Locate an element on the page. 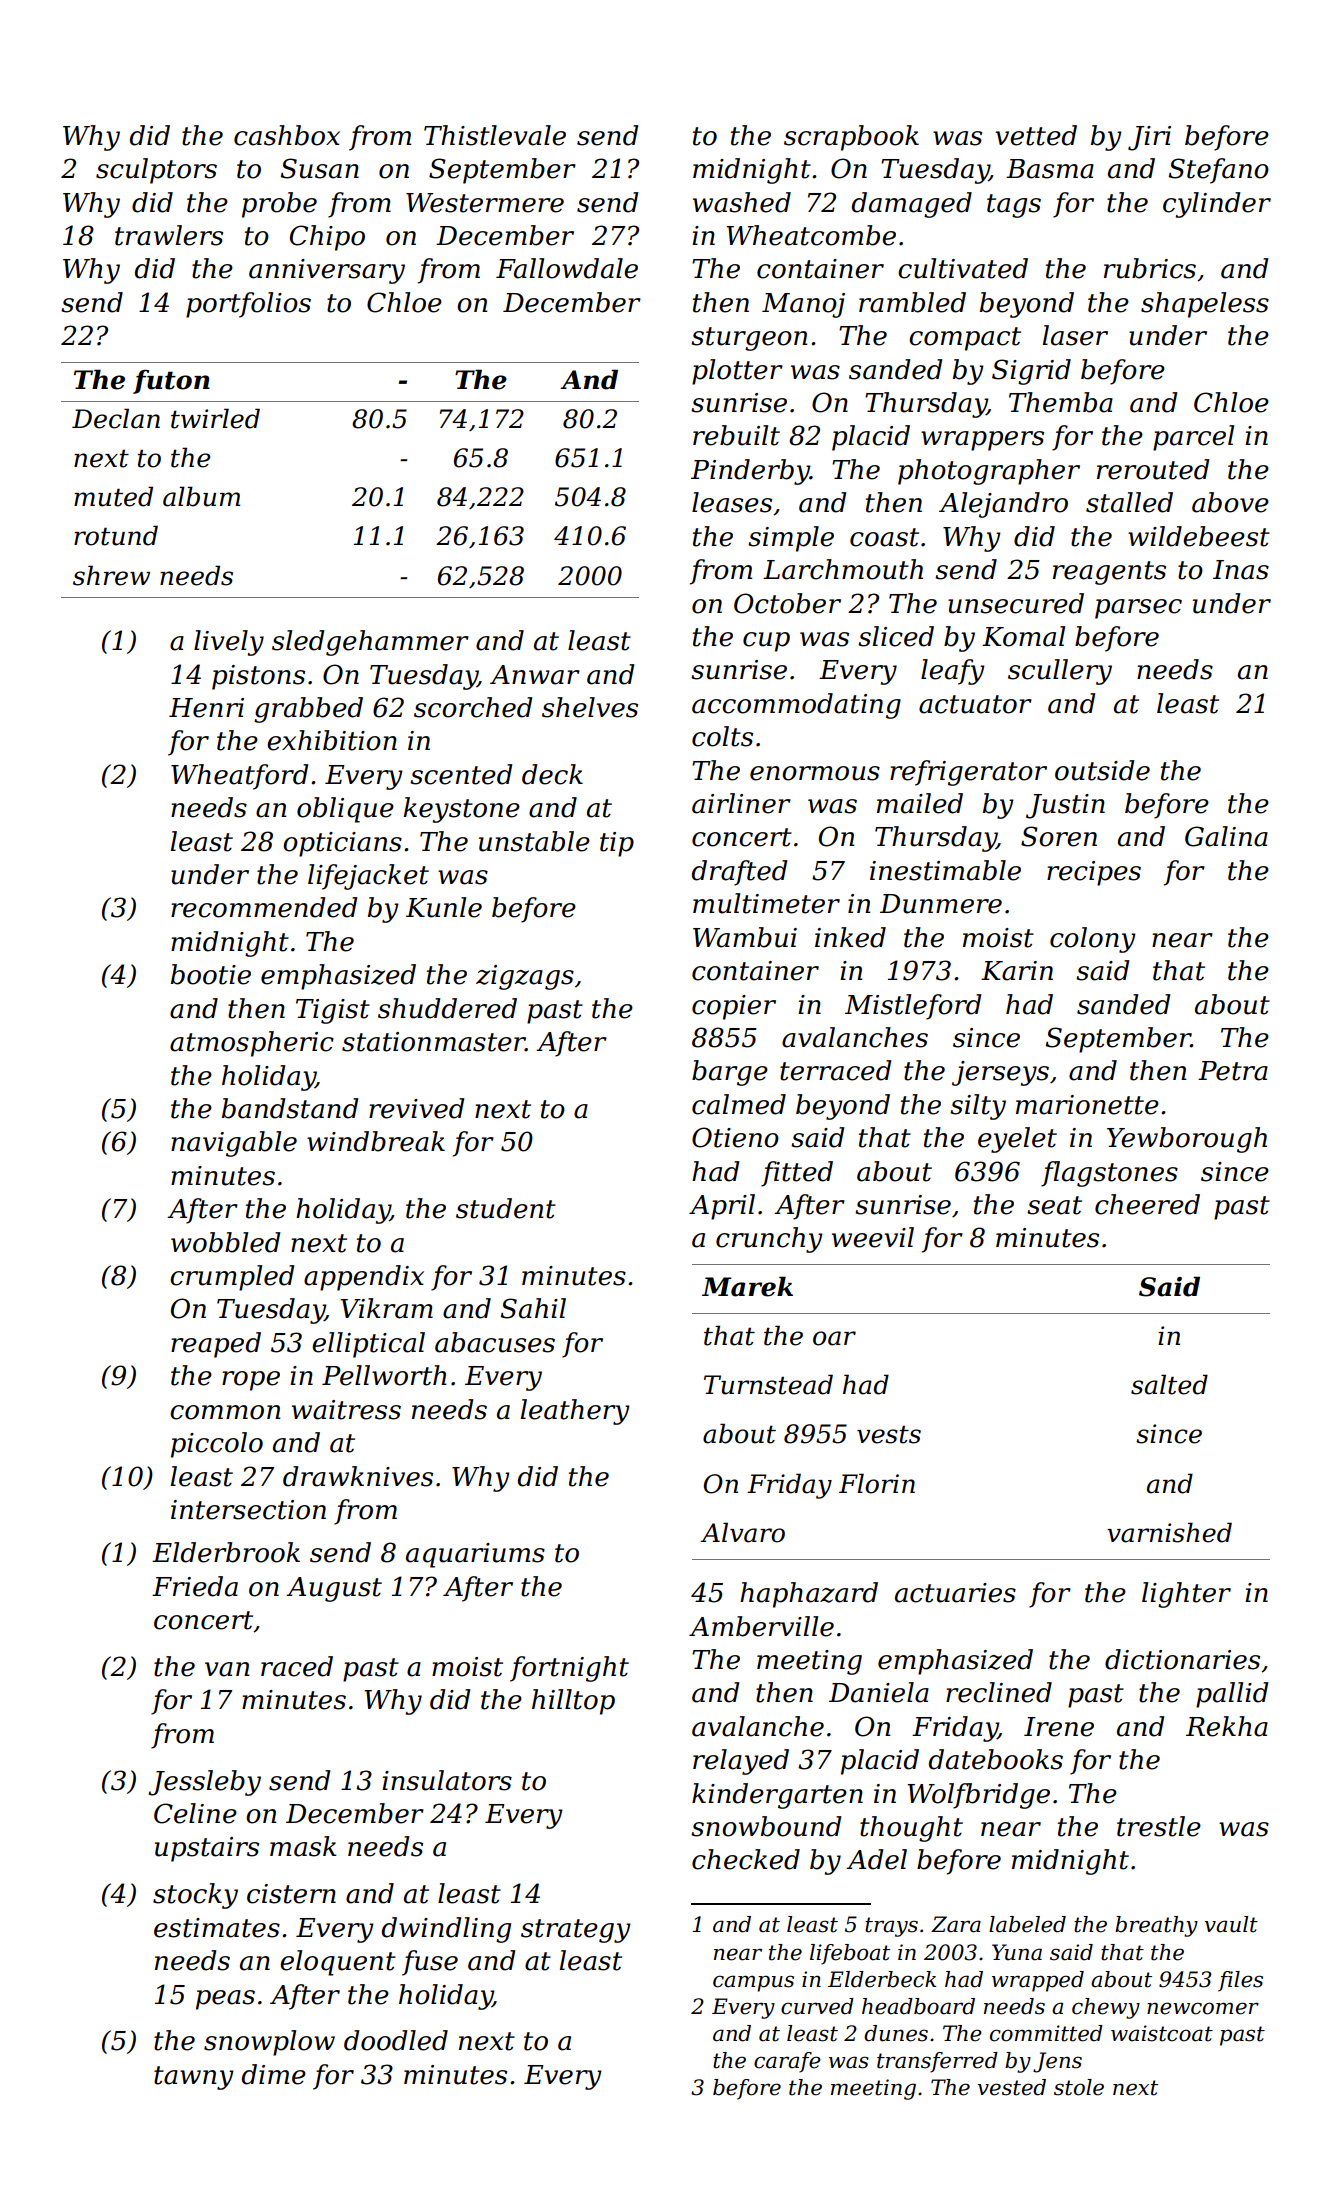 Image resolution: width=1331 pixels, height=2193 pixels. outside is located at coordinates (1102, 770).
